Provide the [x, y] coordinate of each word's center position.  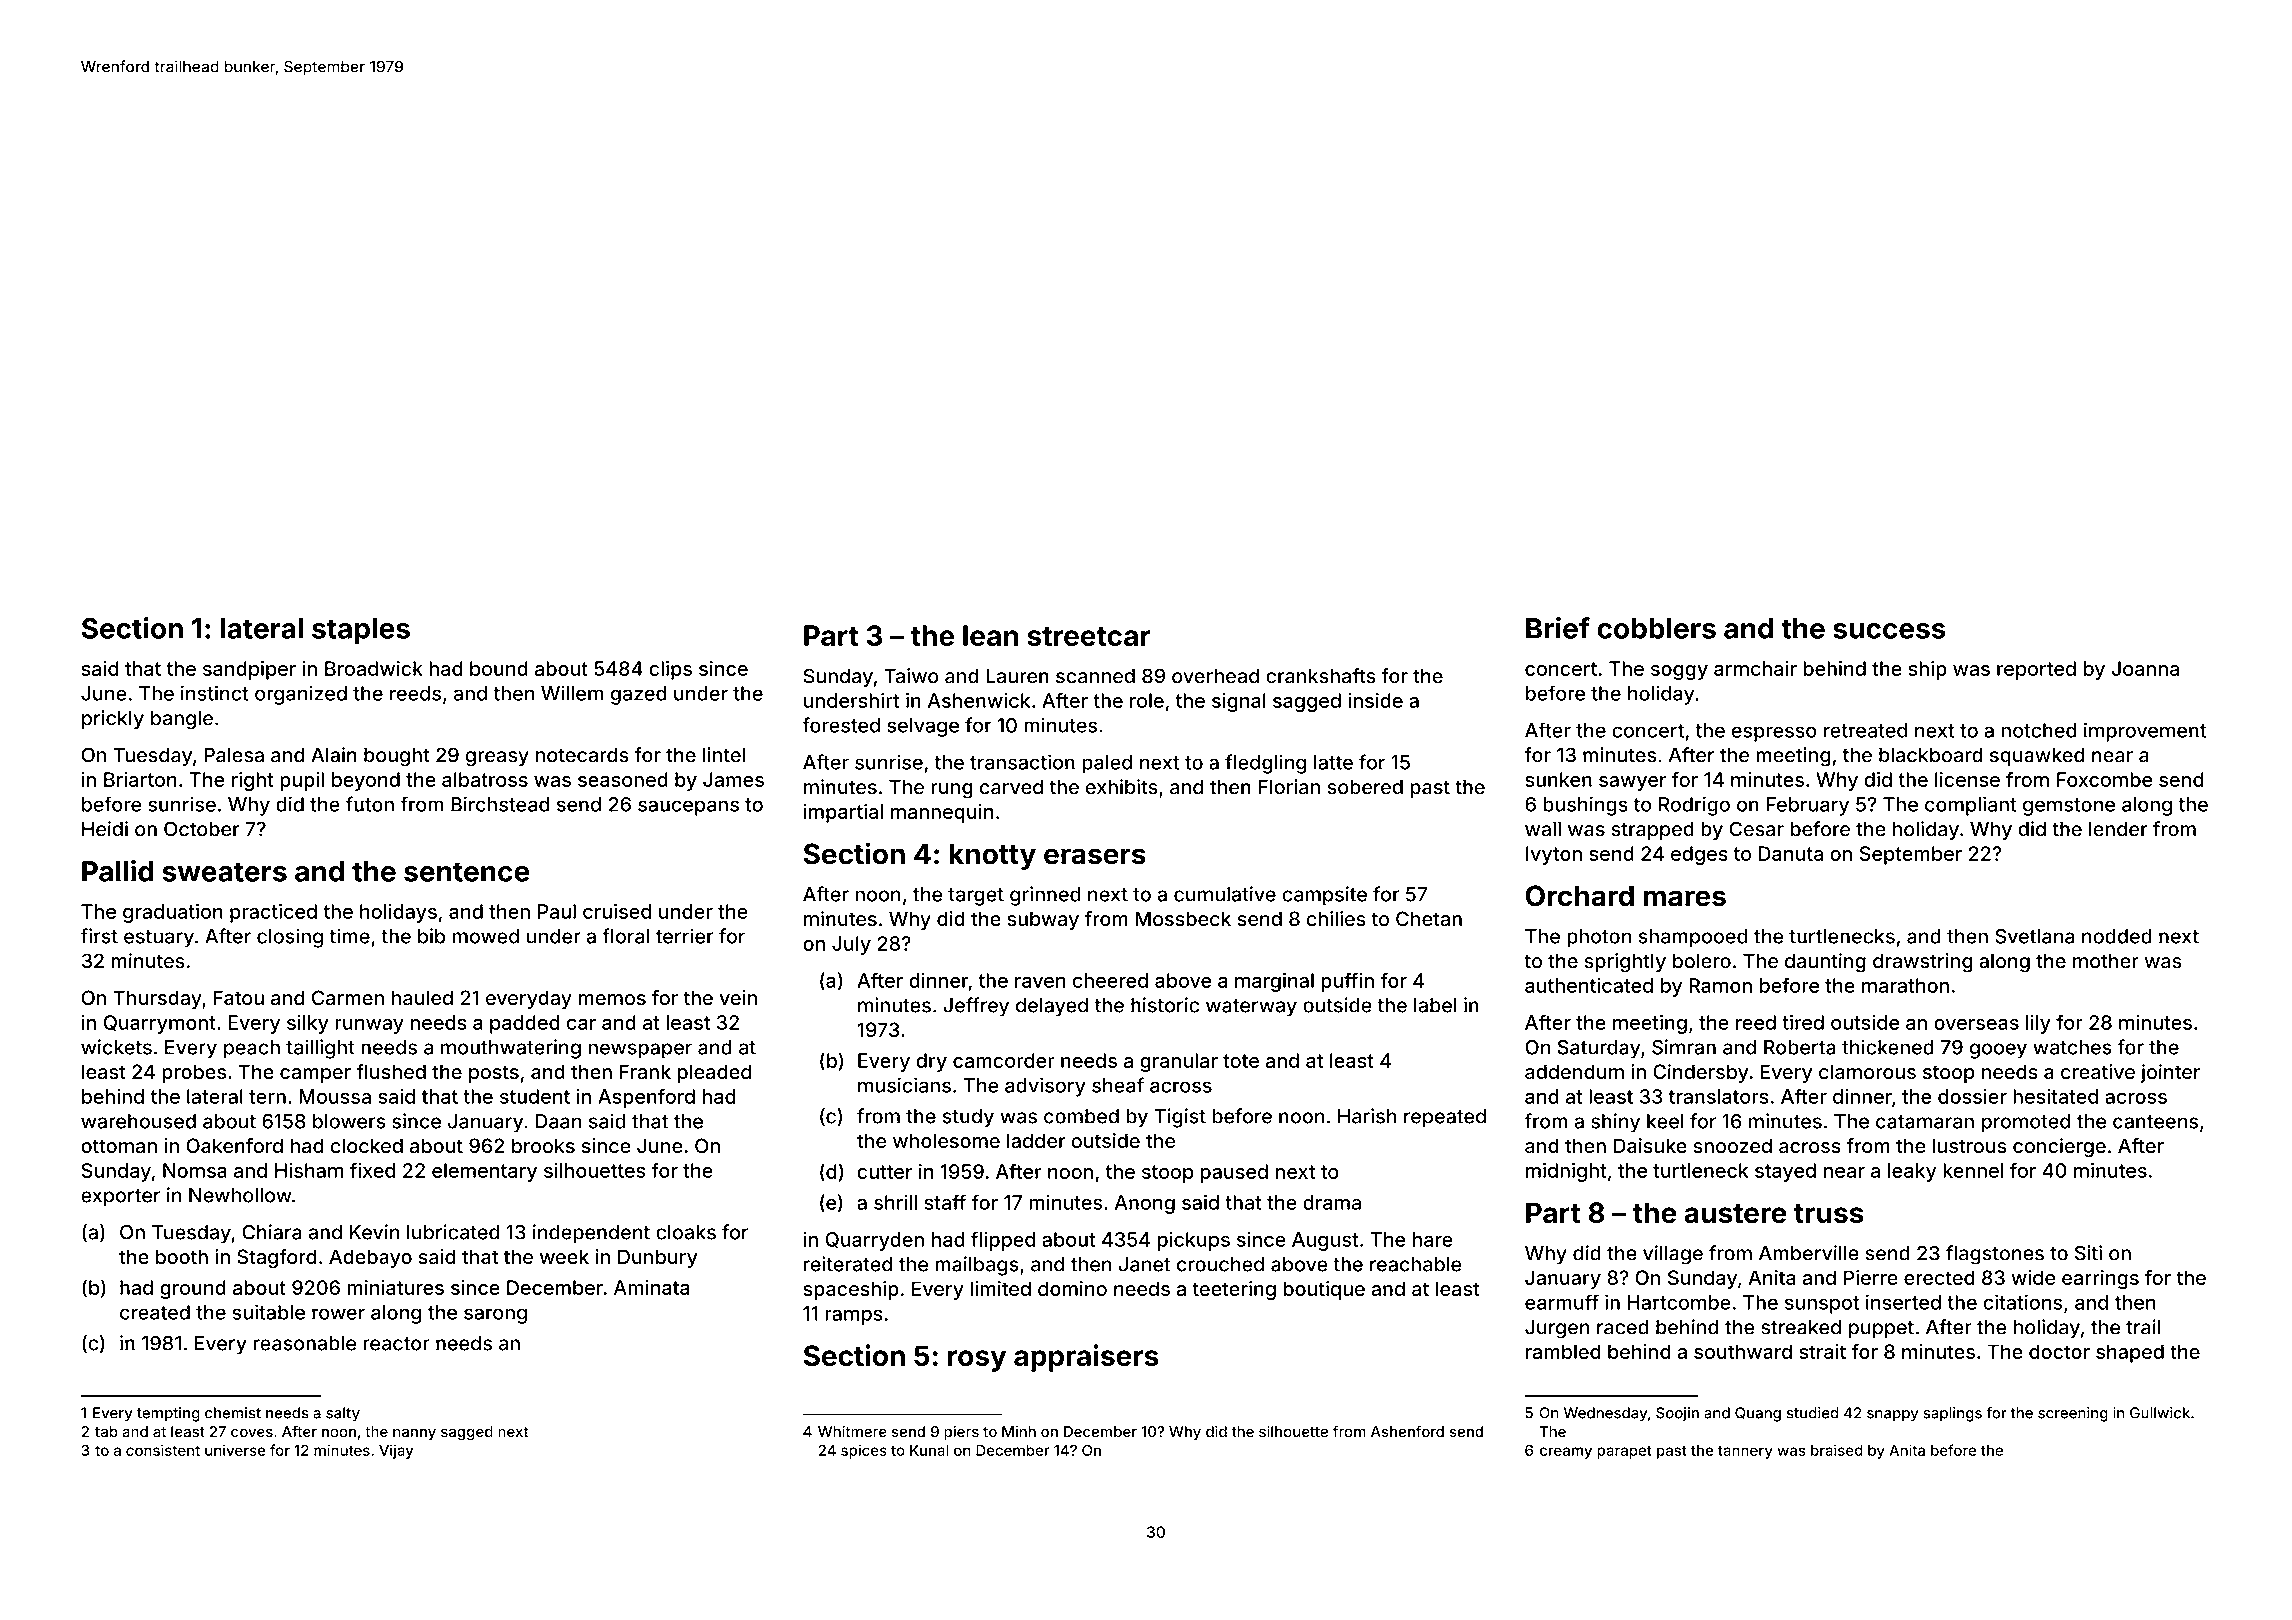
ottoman [119, 1146]
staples [361, 631]
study [968, 1118]
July [851, 945]
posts [494, 1074]
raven [1040, 982]
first [99, 936]
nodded [2117, 936]
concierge [2059, 1147]
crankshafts [1321, 676]
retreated [1865, 730]
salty [343, 1414]
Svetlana [2034, 936]
